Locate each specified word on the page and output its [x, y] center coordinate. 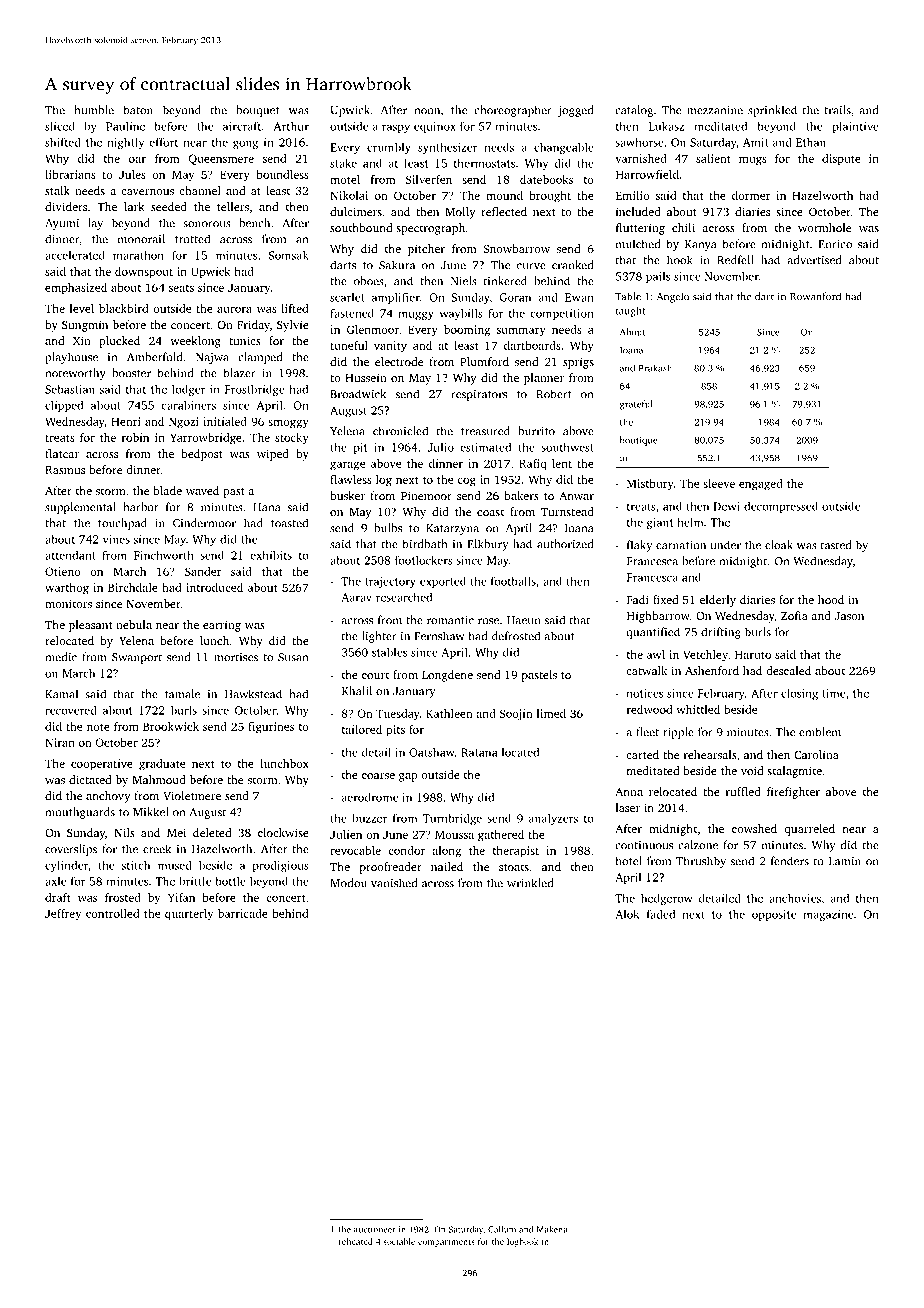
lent [562, 463]
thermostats [484, 163]
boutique [639, 441]
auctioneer [375, 1229]
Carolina [816, 754]
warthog [67, 589]
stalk [57, 190]
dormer [751, 195]
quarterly [189, 915]
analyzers [553, 819]
